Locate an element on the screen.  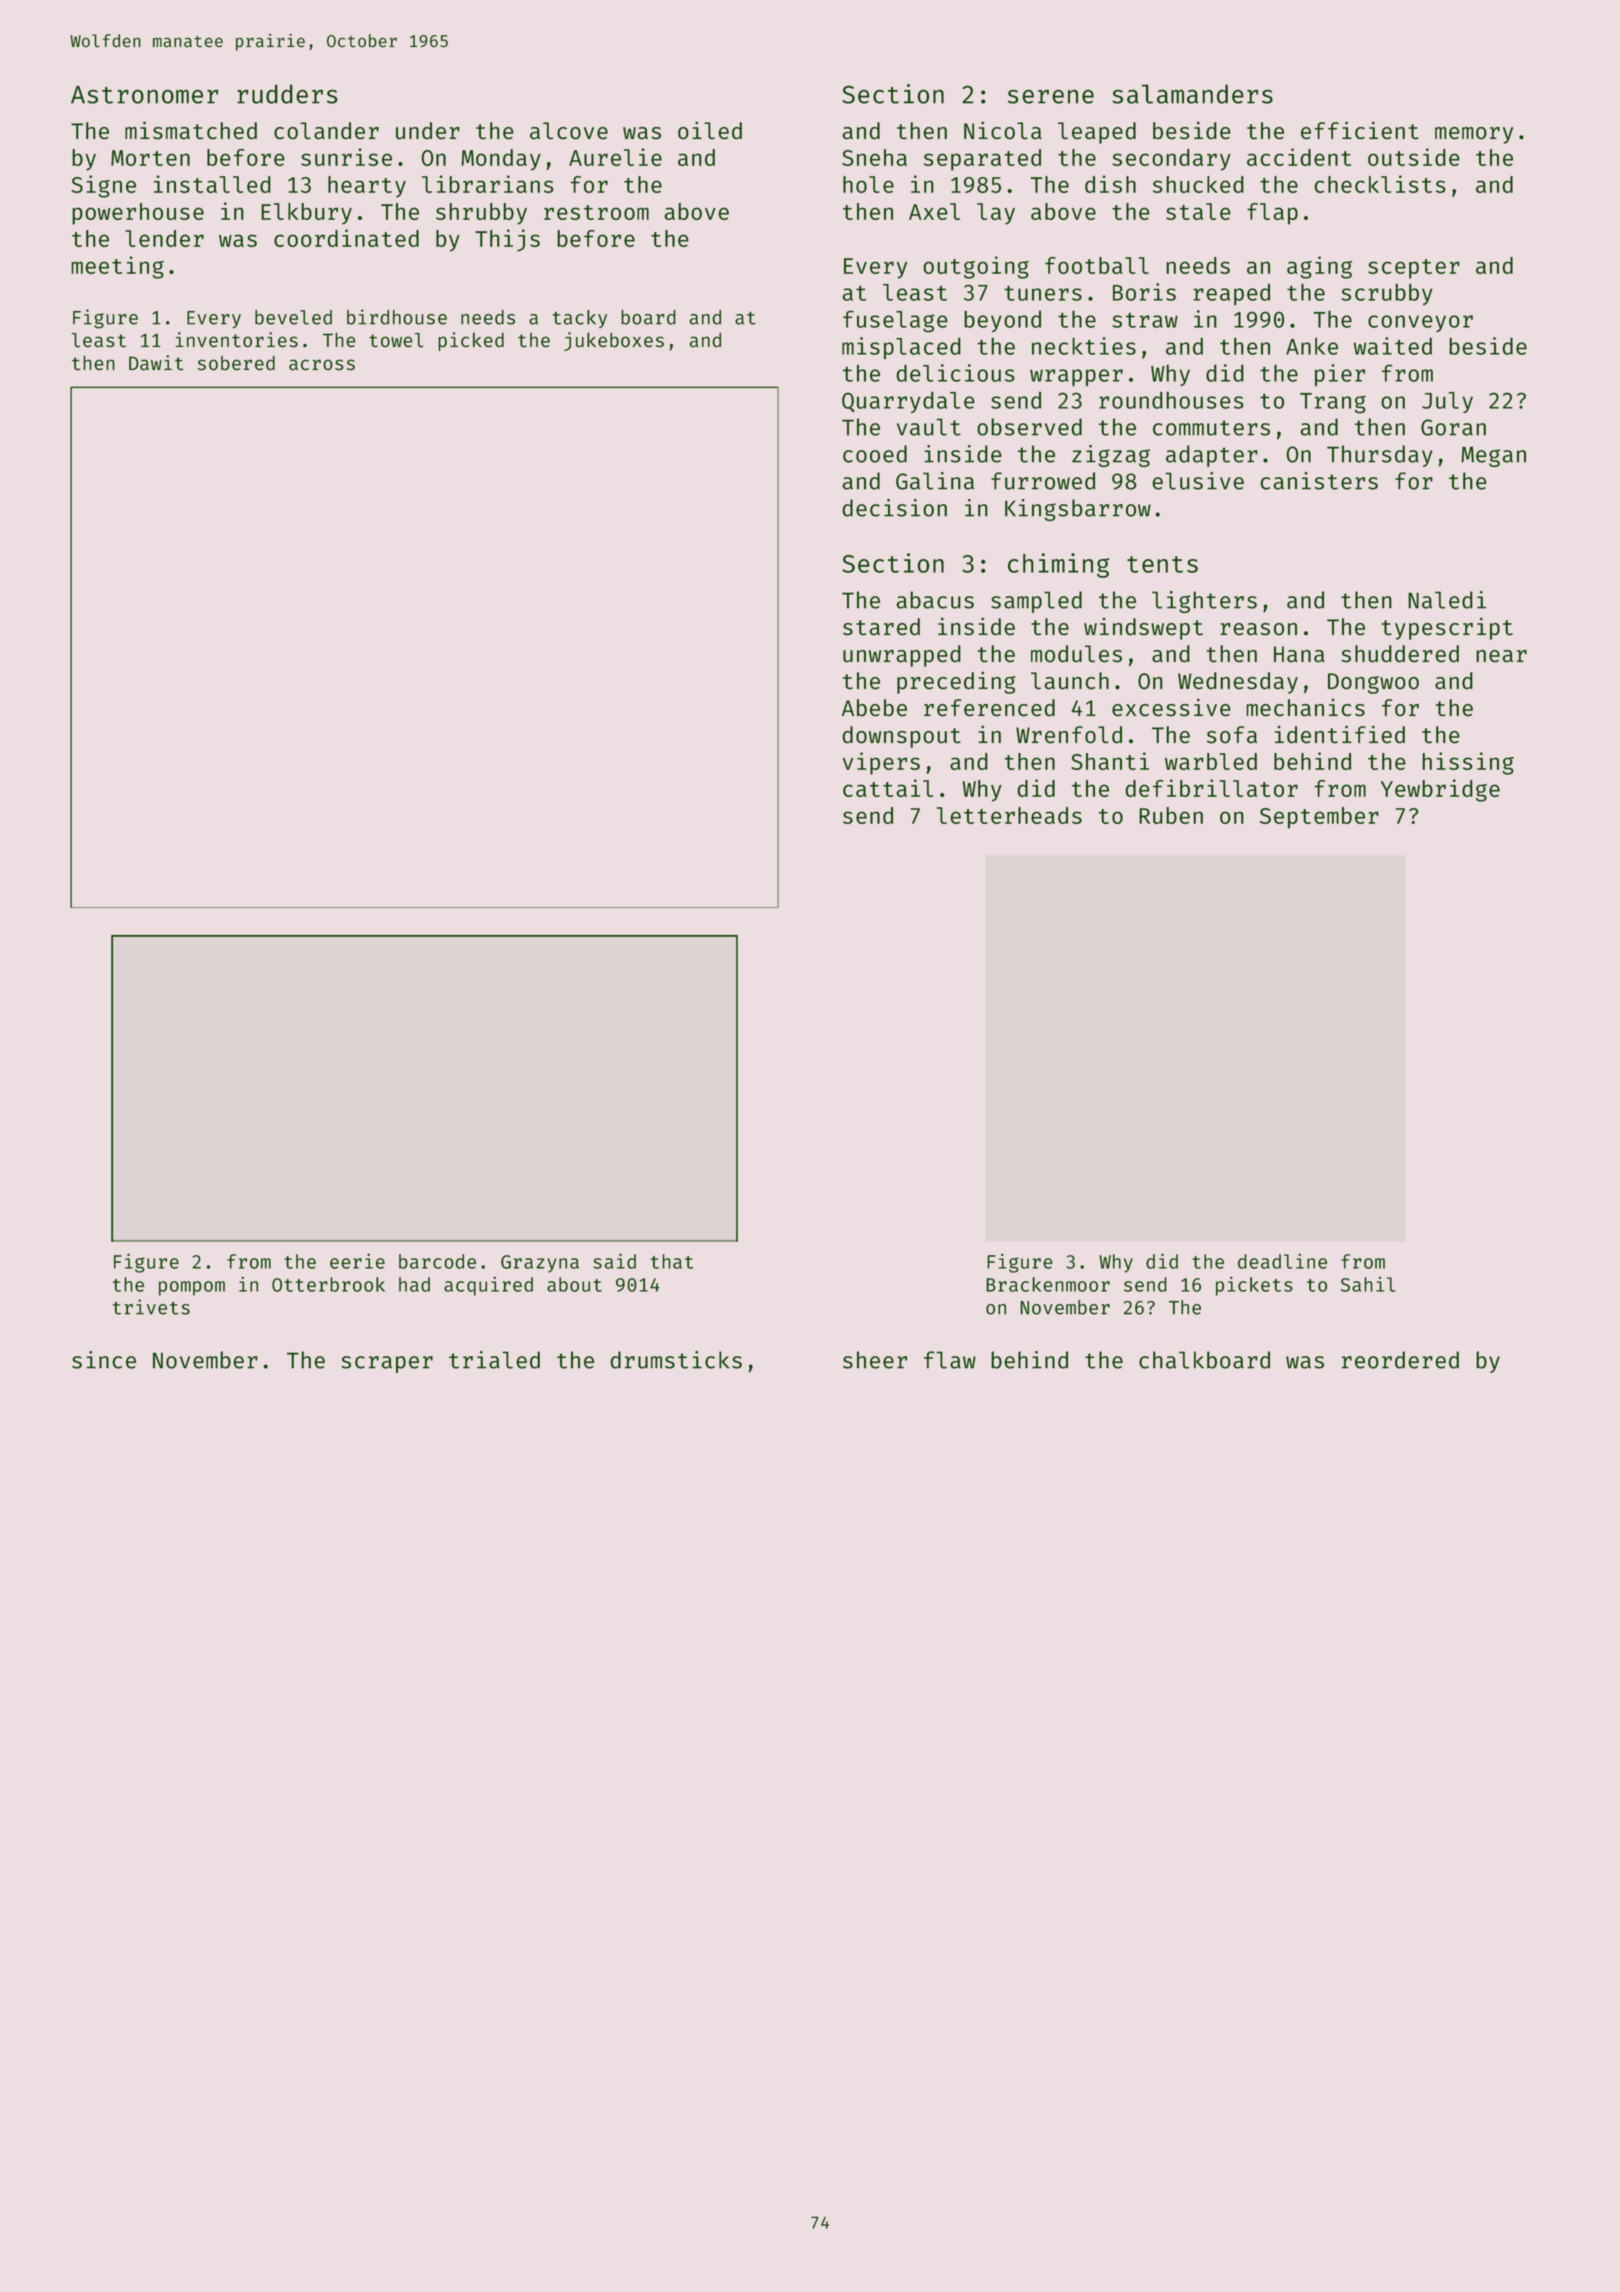
vipers is located at coordinates (881, 763).
